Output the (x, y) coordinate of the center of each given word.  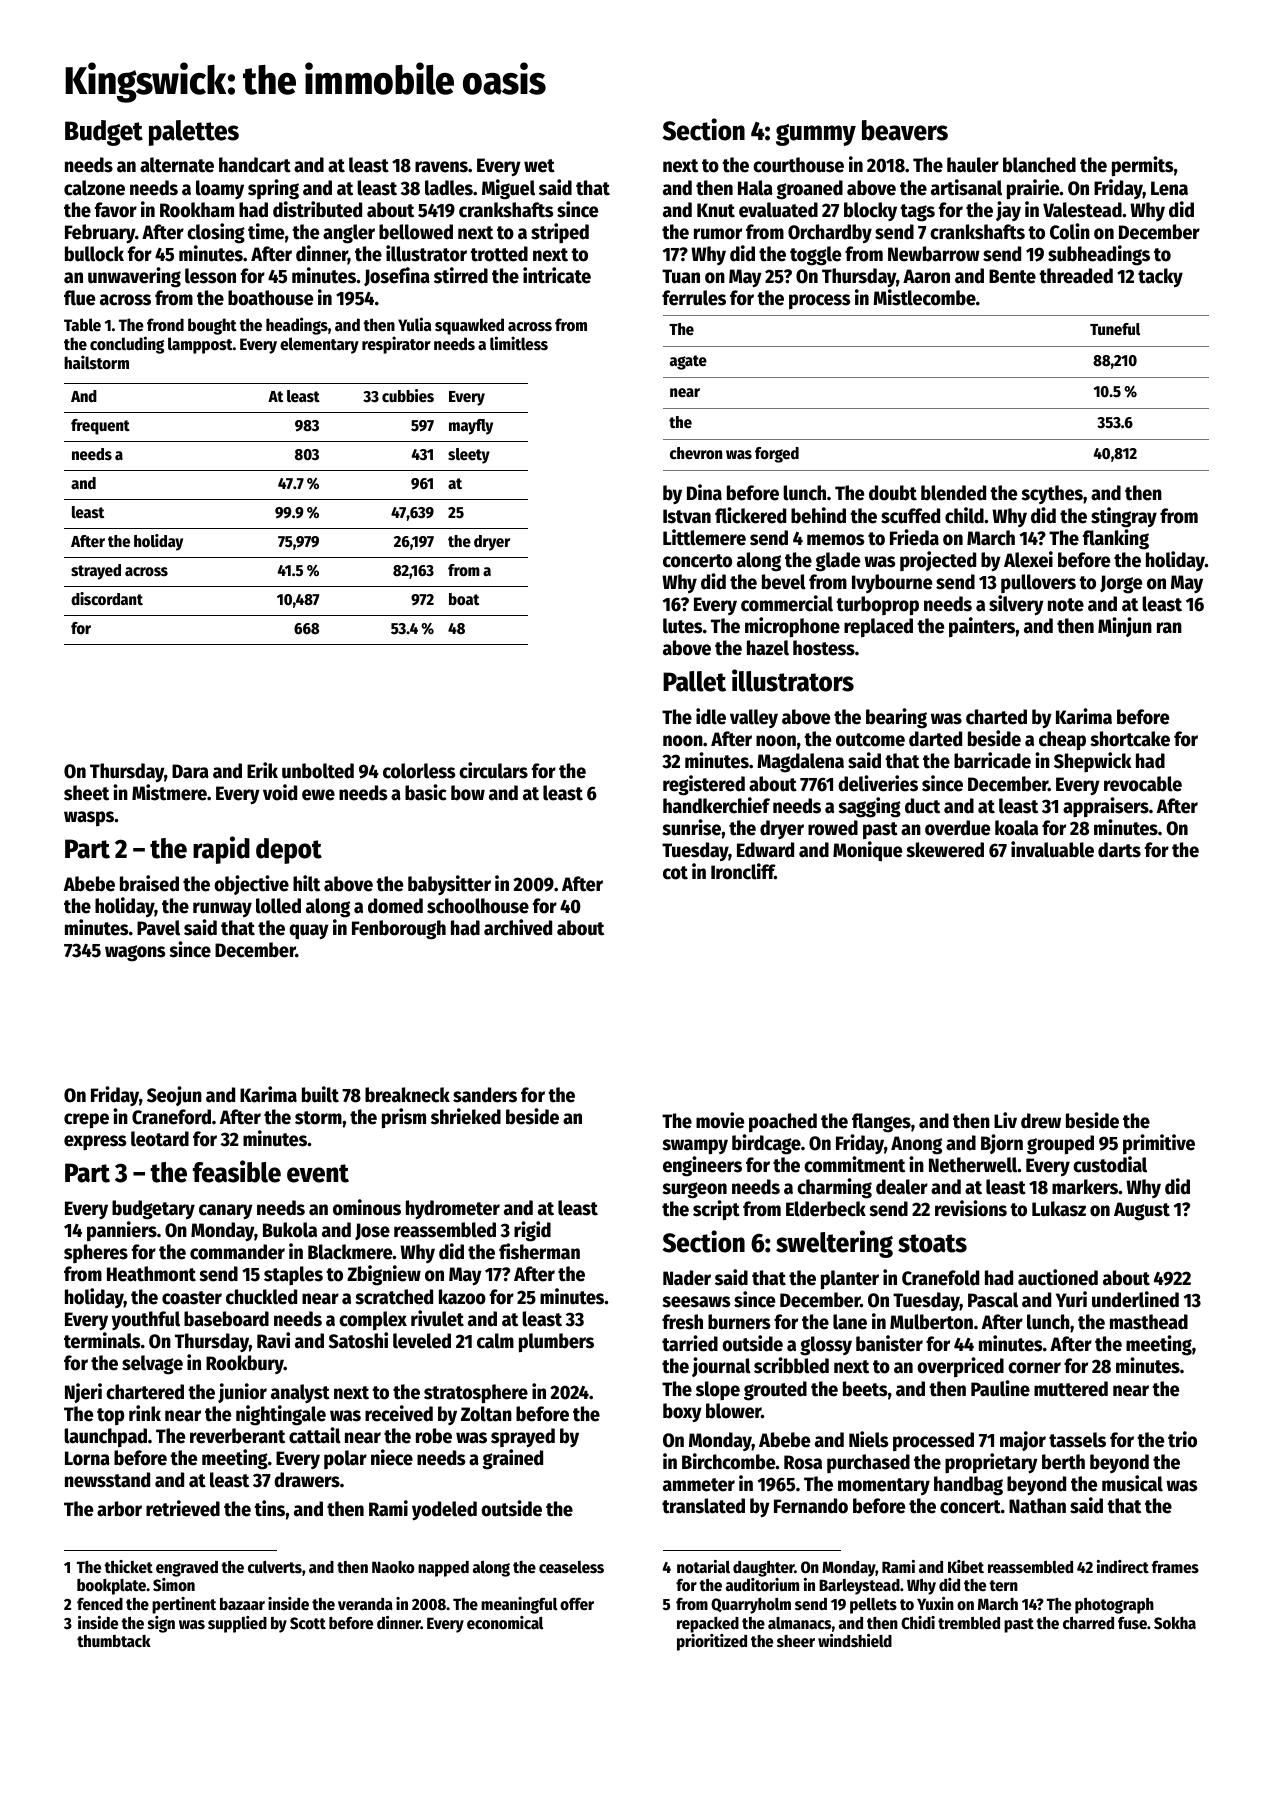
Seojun (174, 1096)
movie (720, 1120)
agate (688, 362)
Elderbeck (826, 1209)
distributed (317, 209)
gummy (816, 135)
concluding (127, 345)
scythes (1052, 494)
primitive (1159, 1144)
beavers (905, 130)
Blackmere (350, 1252)
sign (161, 1624)
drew (1041, 1121)
